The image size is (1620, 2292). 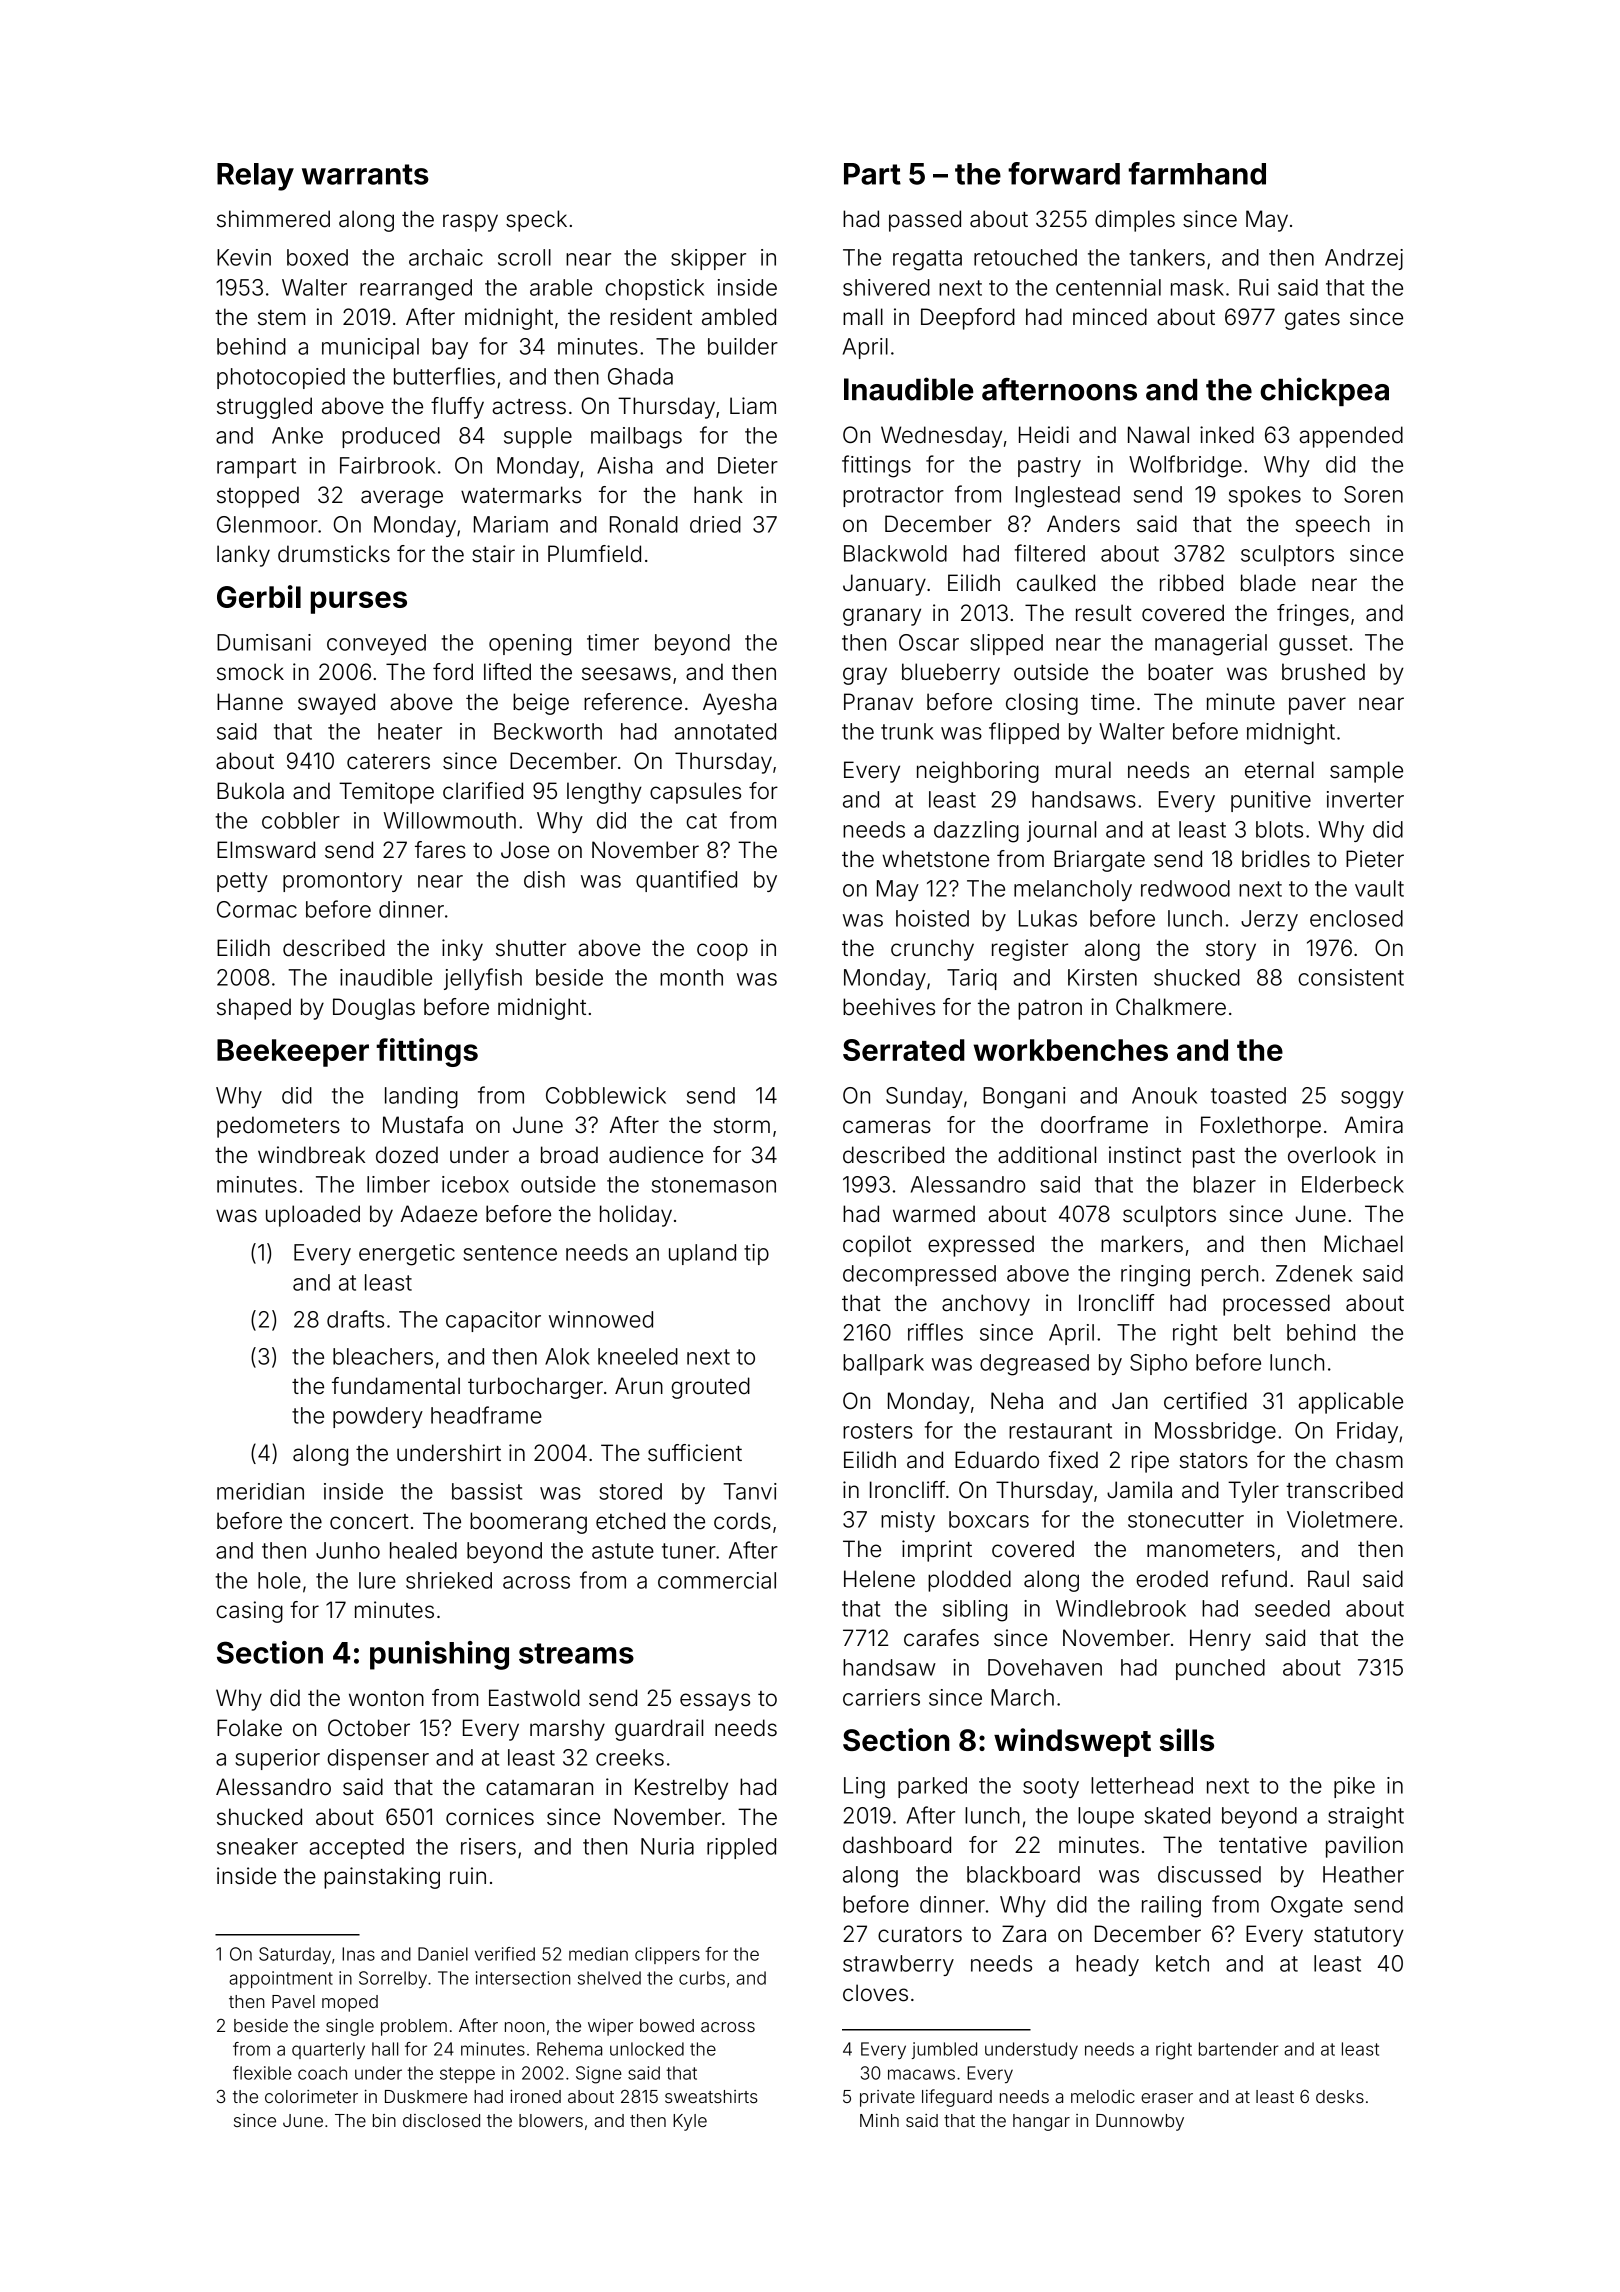 I want to click on Wolfbridge, so click(x=1185, y=466).
